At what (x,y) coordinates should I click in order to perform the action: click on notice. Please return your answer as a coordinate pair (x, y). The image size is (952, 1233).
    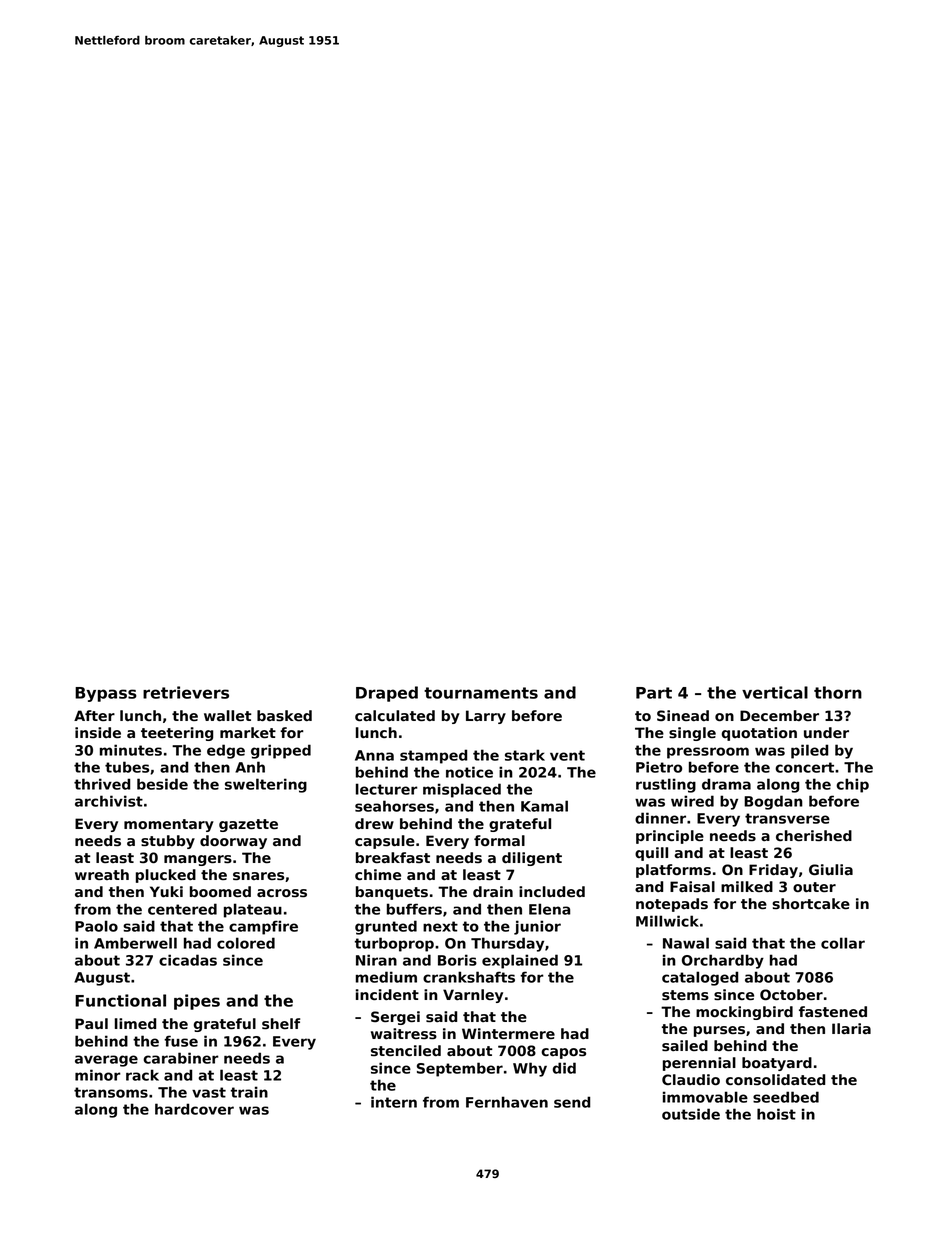
    Looking at the image, I should click on (469, 772).
